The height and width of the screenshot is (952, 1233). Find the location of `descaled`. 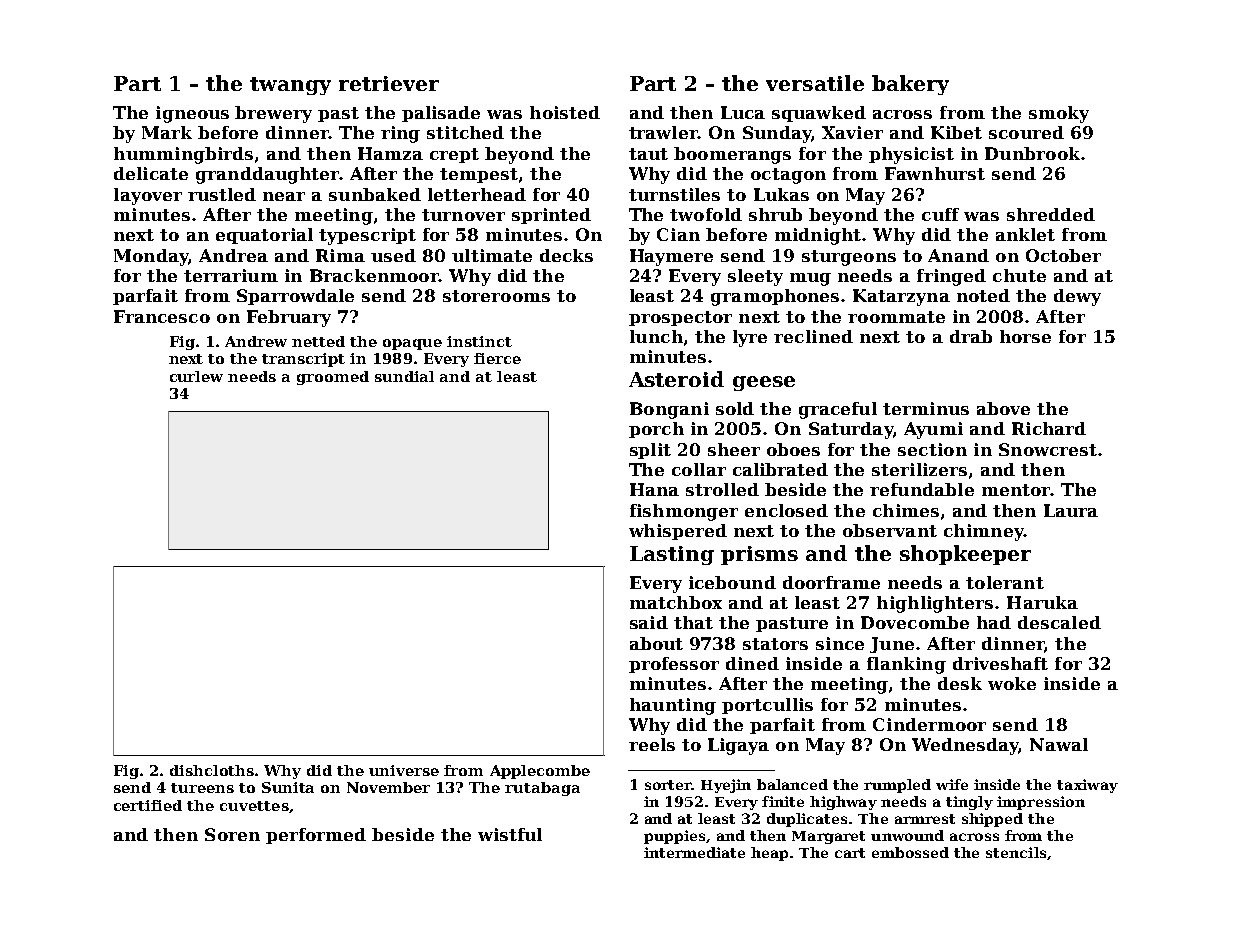

descaled is located at coordinates (1059, 622).
